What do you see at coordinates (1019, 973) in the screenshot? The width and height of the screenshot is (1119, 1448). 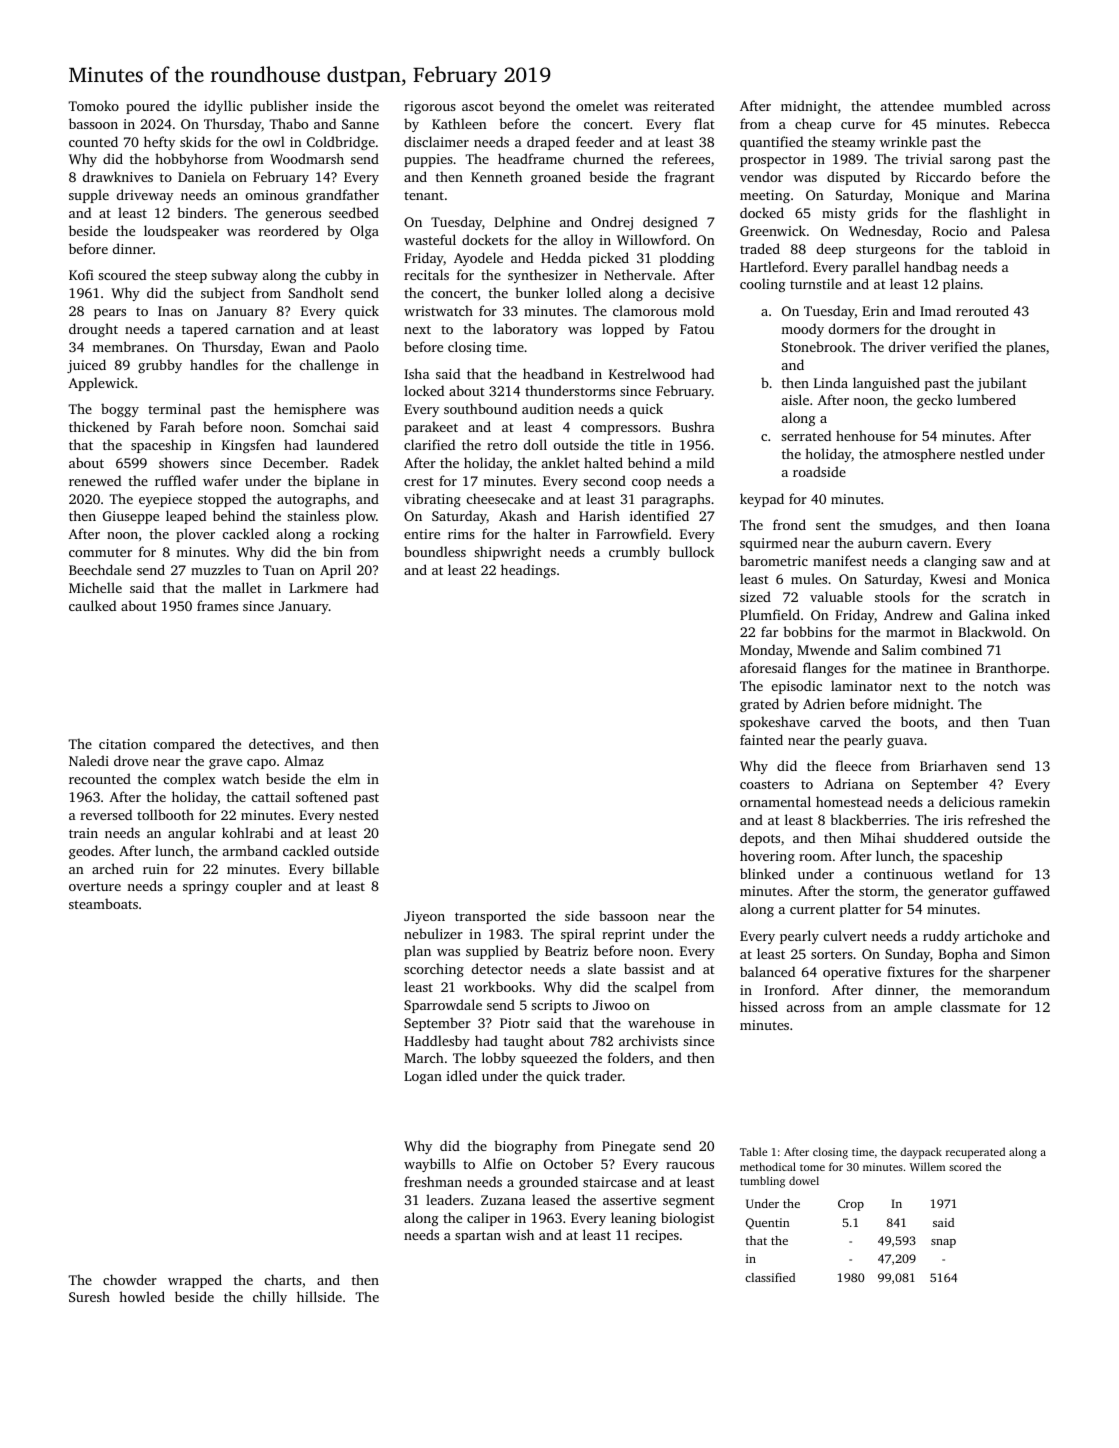 I see `sharpener` at bounding box center [1019, 973].
